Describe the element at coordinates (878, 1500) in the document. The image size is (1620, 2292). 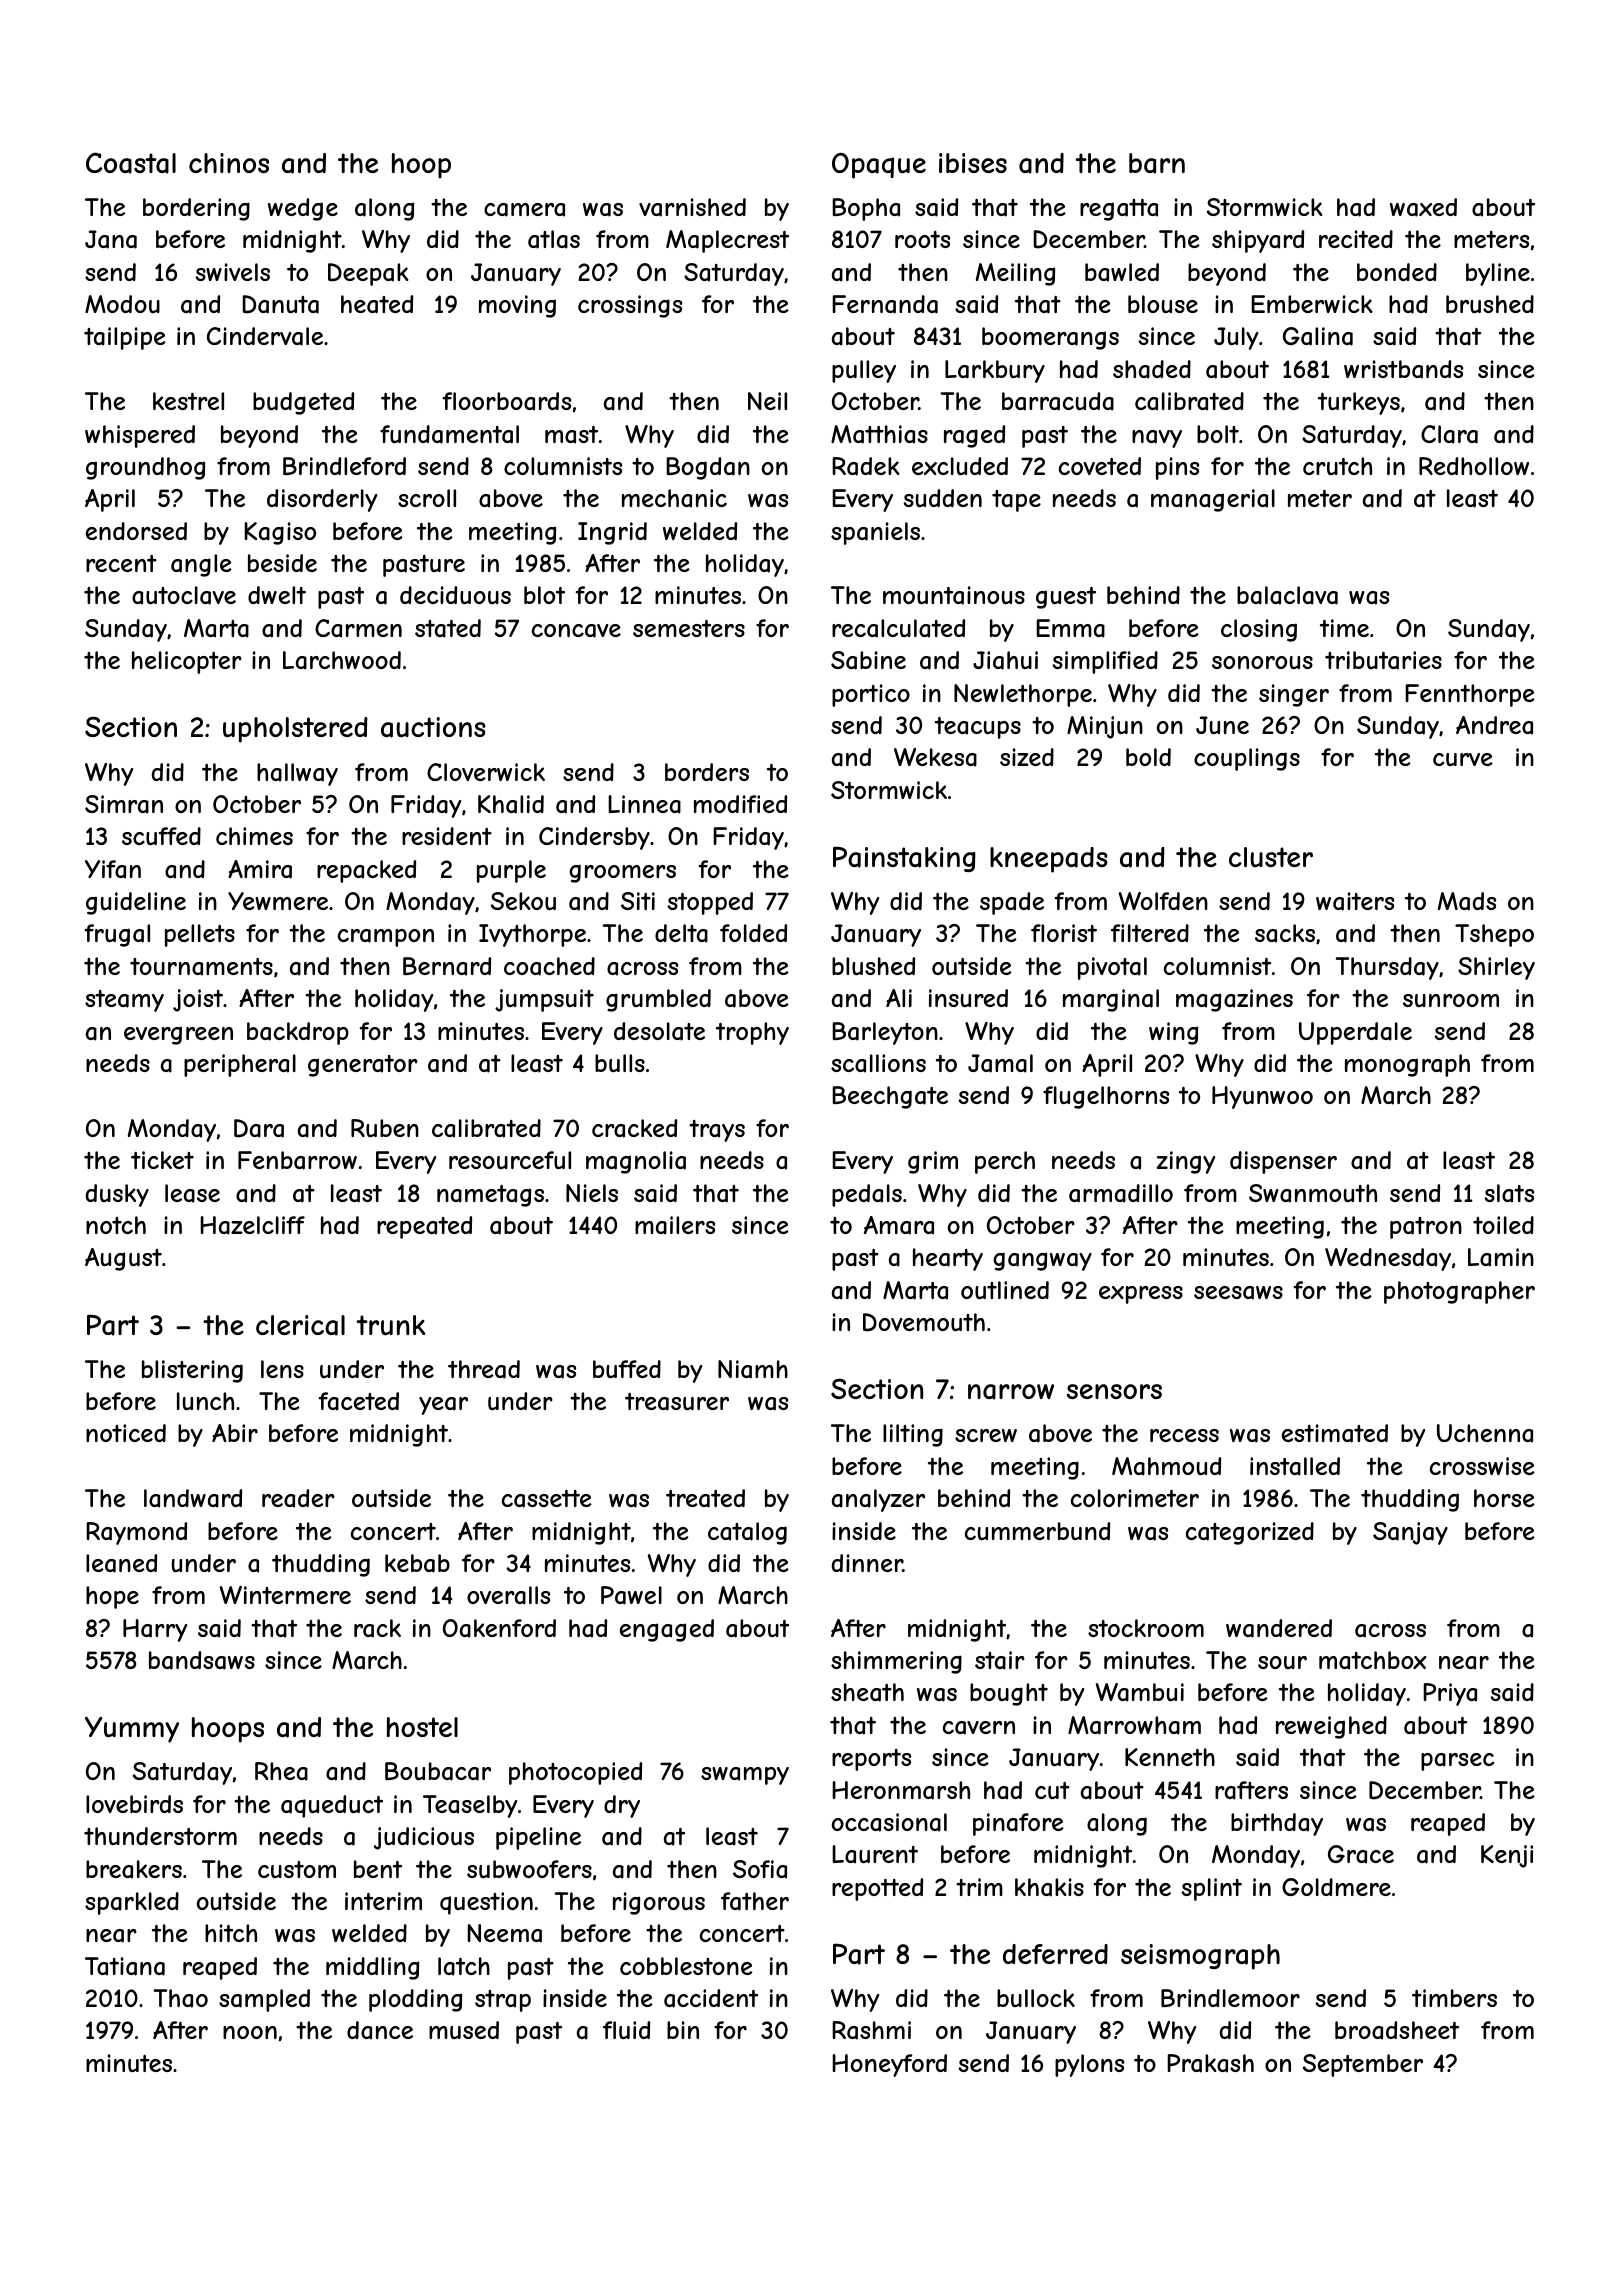
I see `analyzer` at that location.
